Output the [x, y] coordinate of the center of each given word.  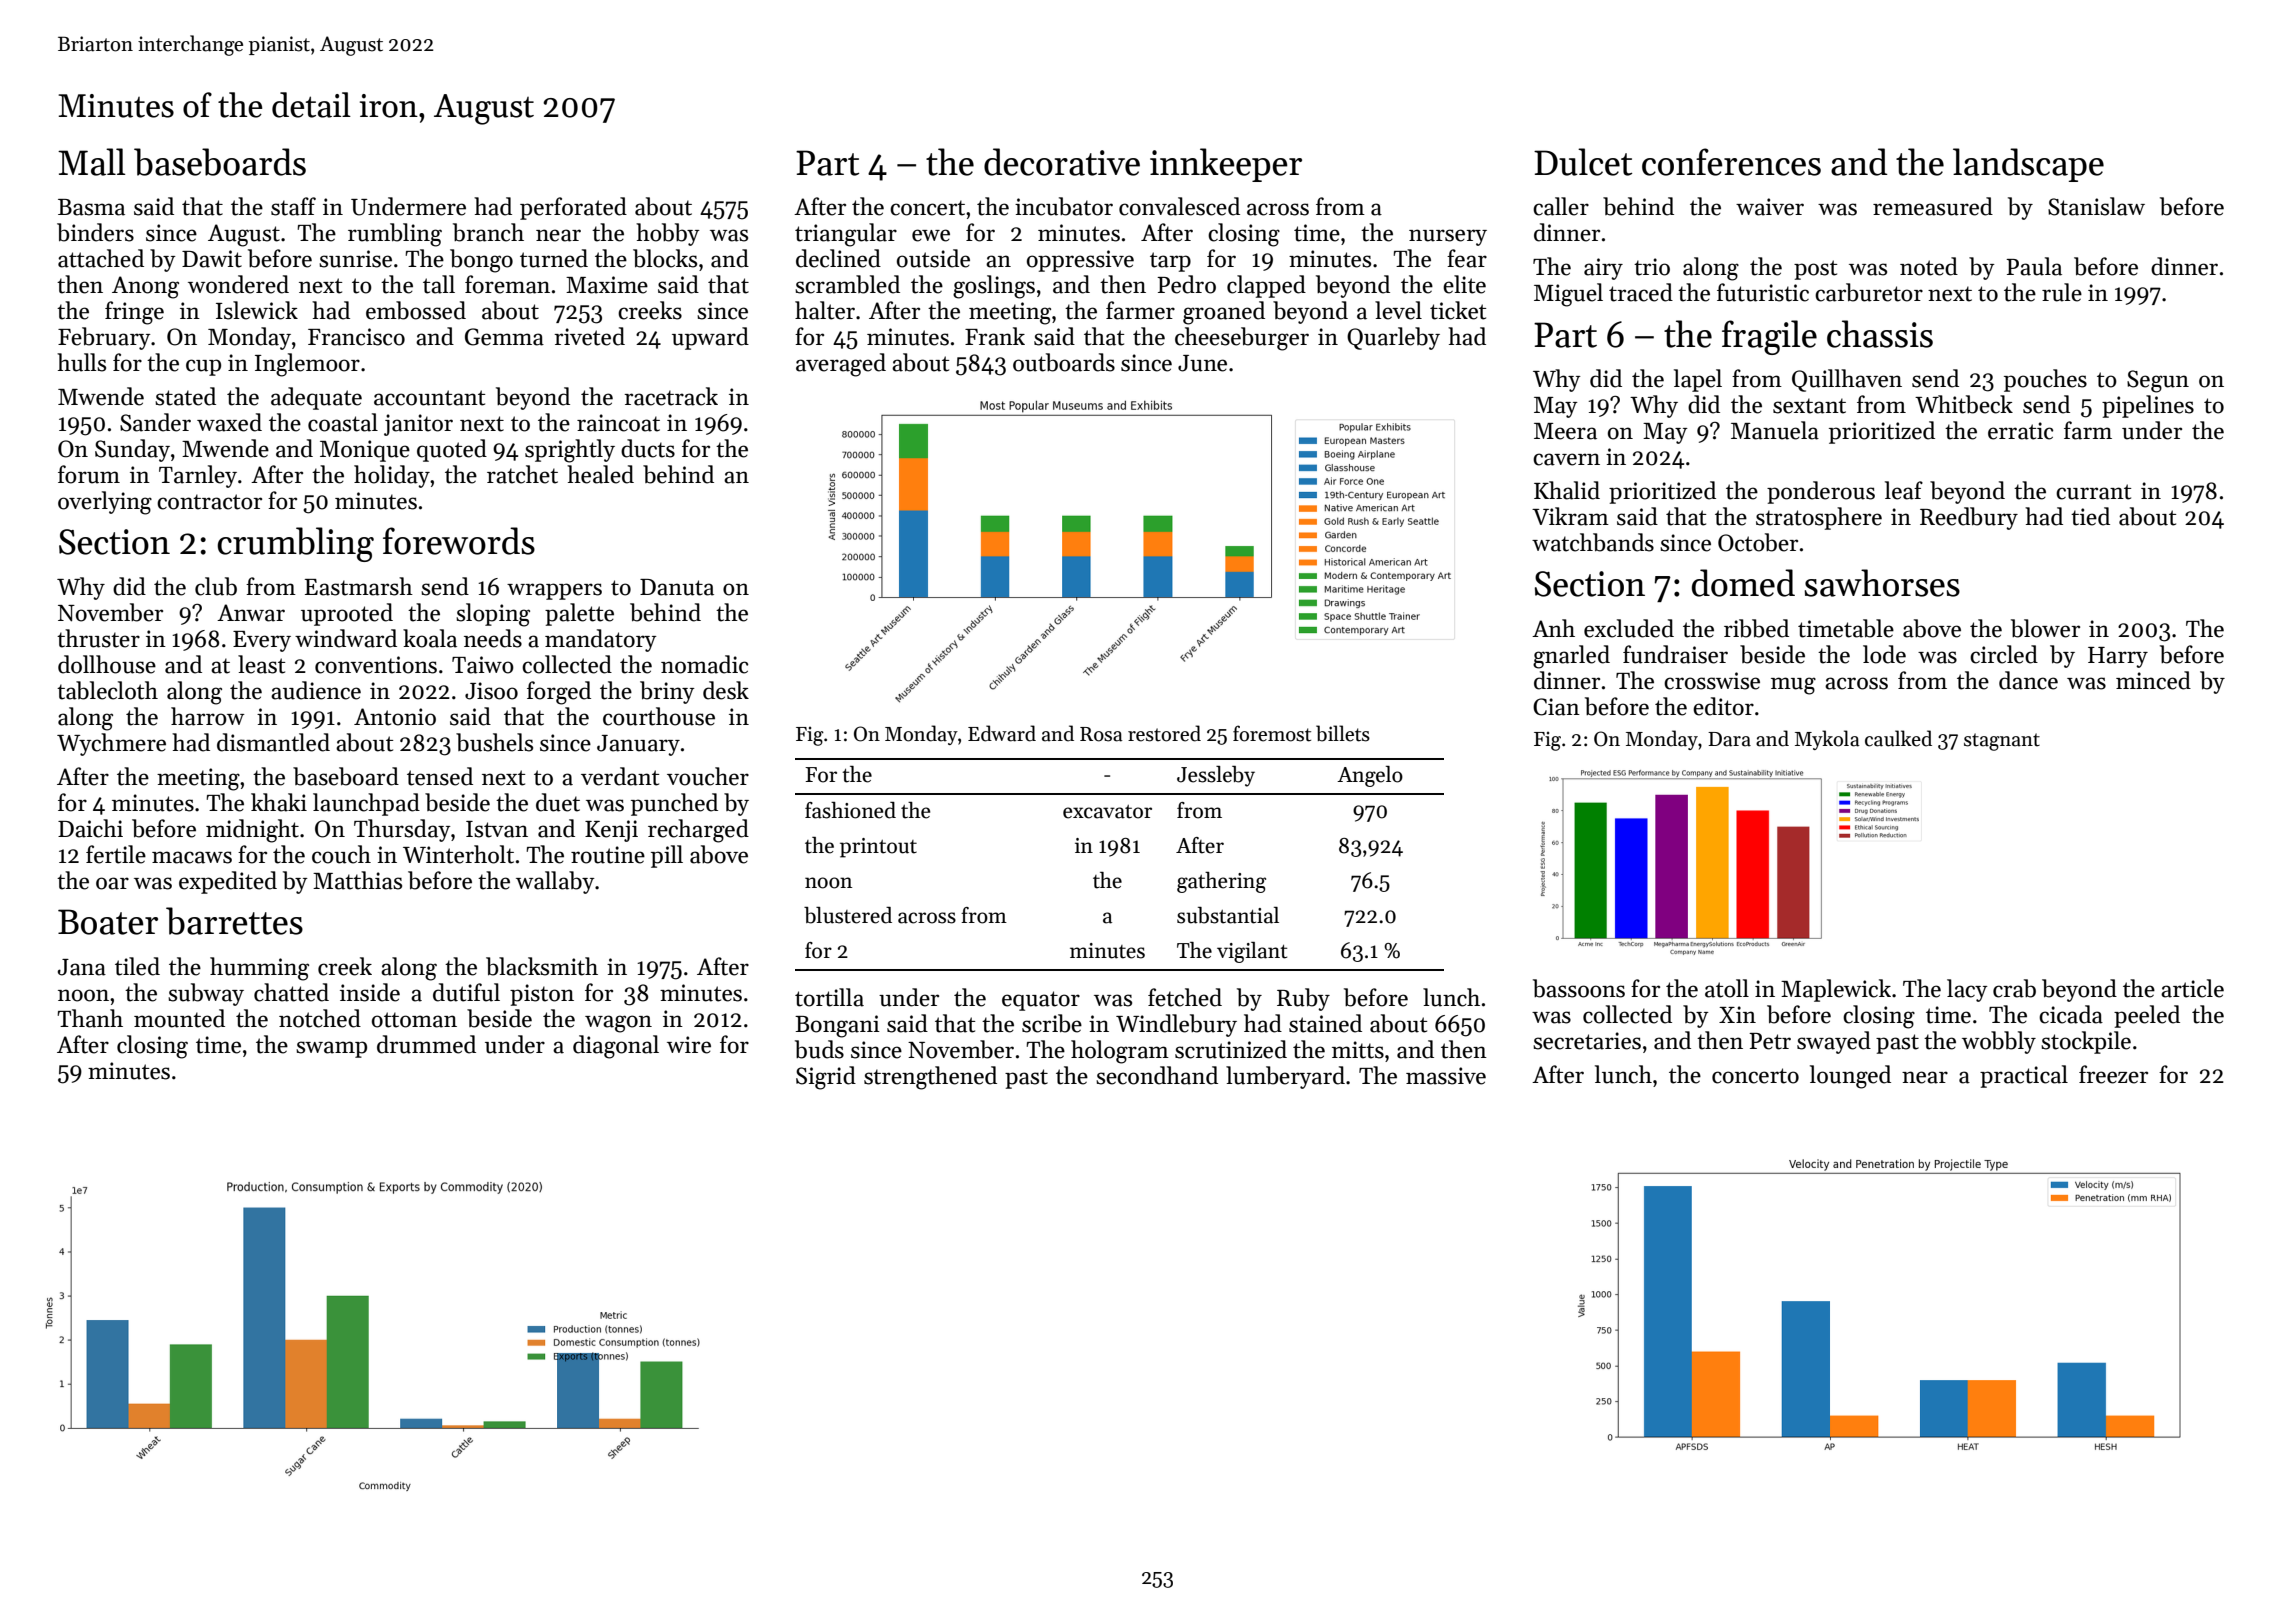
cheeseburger [1242, 339]
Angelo [1370, 776]
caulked [1898, 738]
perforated [573, 208]
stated [185, 396]
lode [1884, 654]
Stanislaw [2096, 206]
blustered [848, 915]
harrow [208, 716]
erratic [2020, 431]
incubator [1064, 206]
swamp [331, 1049]
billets [1343, 733]
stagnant [2002, 742]
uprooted [347, 614]
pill [667, 856]
